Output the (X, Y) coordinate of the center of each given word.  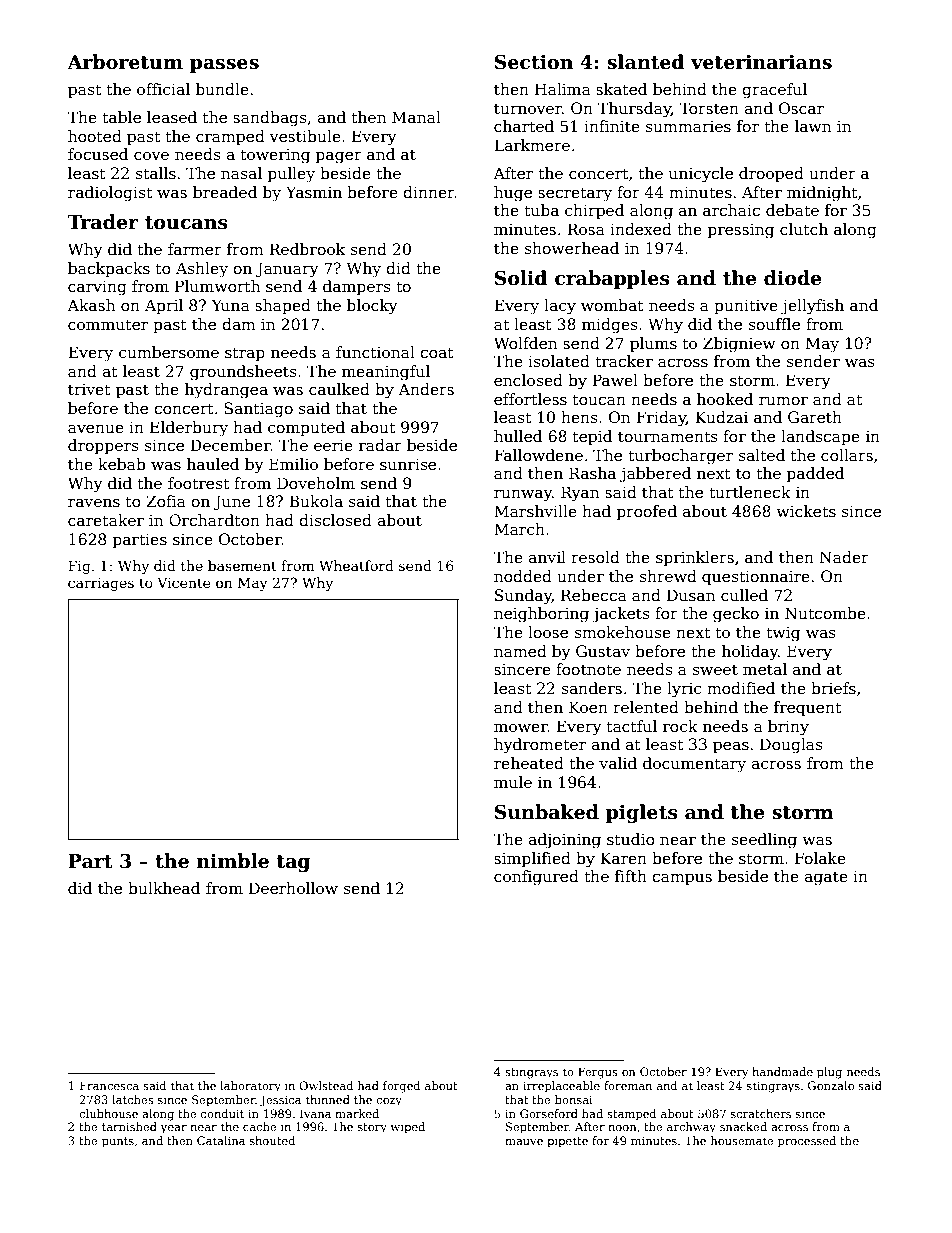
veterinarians (761, 62)
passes (224, 66)
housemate (742, 1140)
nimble (233, 861)
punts (118, 1142)
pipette (567, 1142)
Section (534, 62)
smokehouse (623, 632)
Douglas (791, 746)
